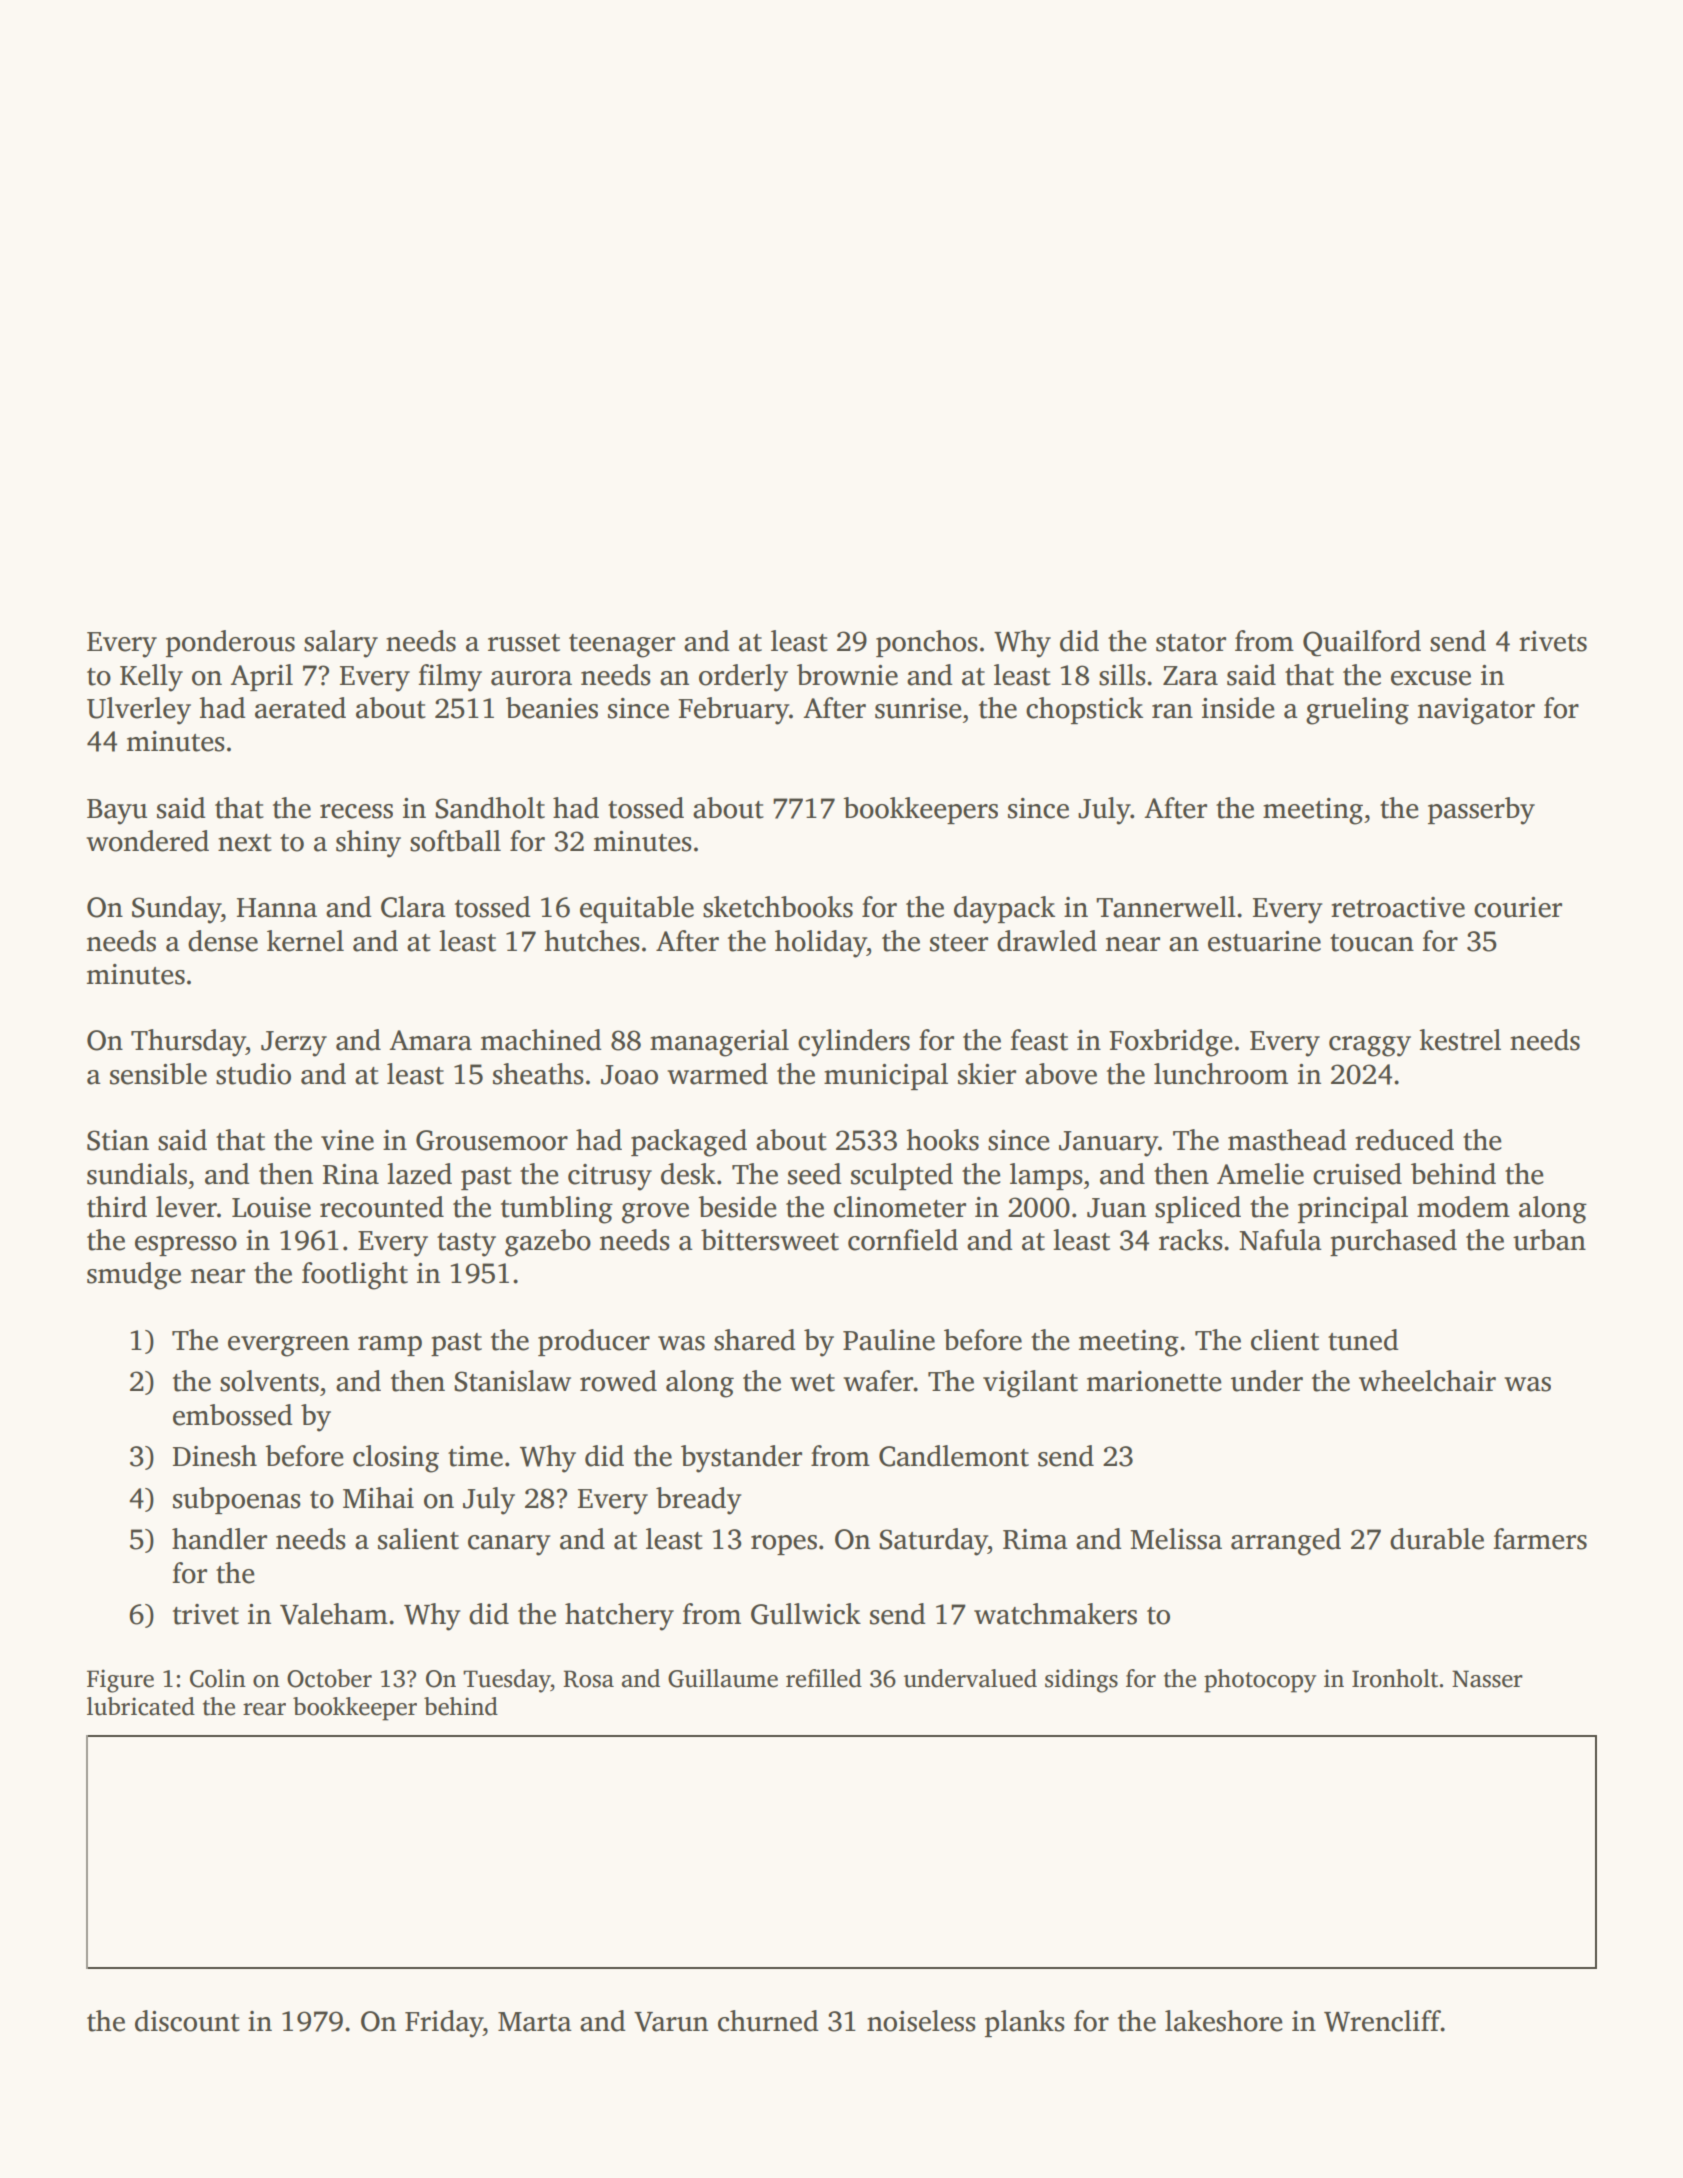  What do you see at coordinates (824, 1678) in the screenshot?
I see `refilled` at bounding box center [824, 1678].
